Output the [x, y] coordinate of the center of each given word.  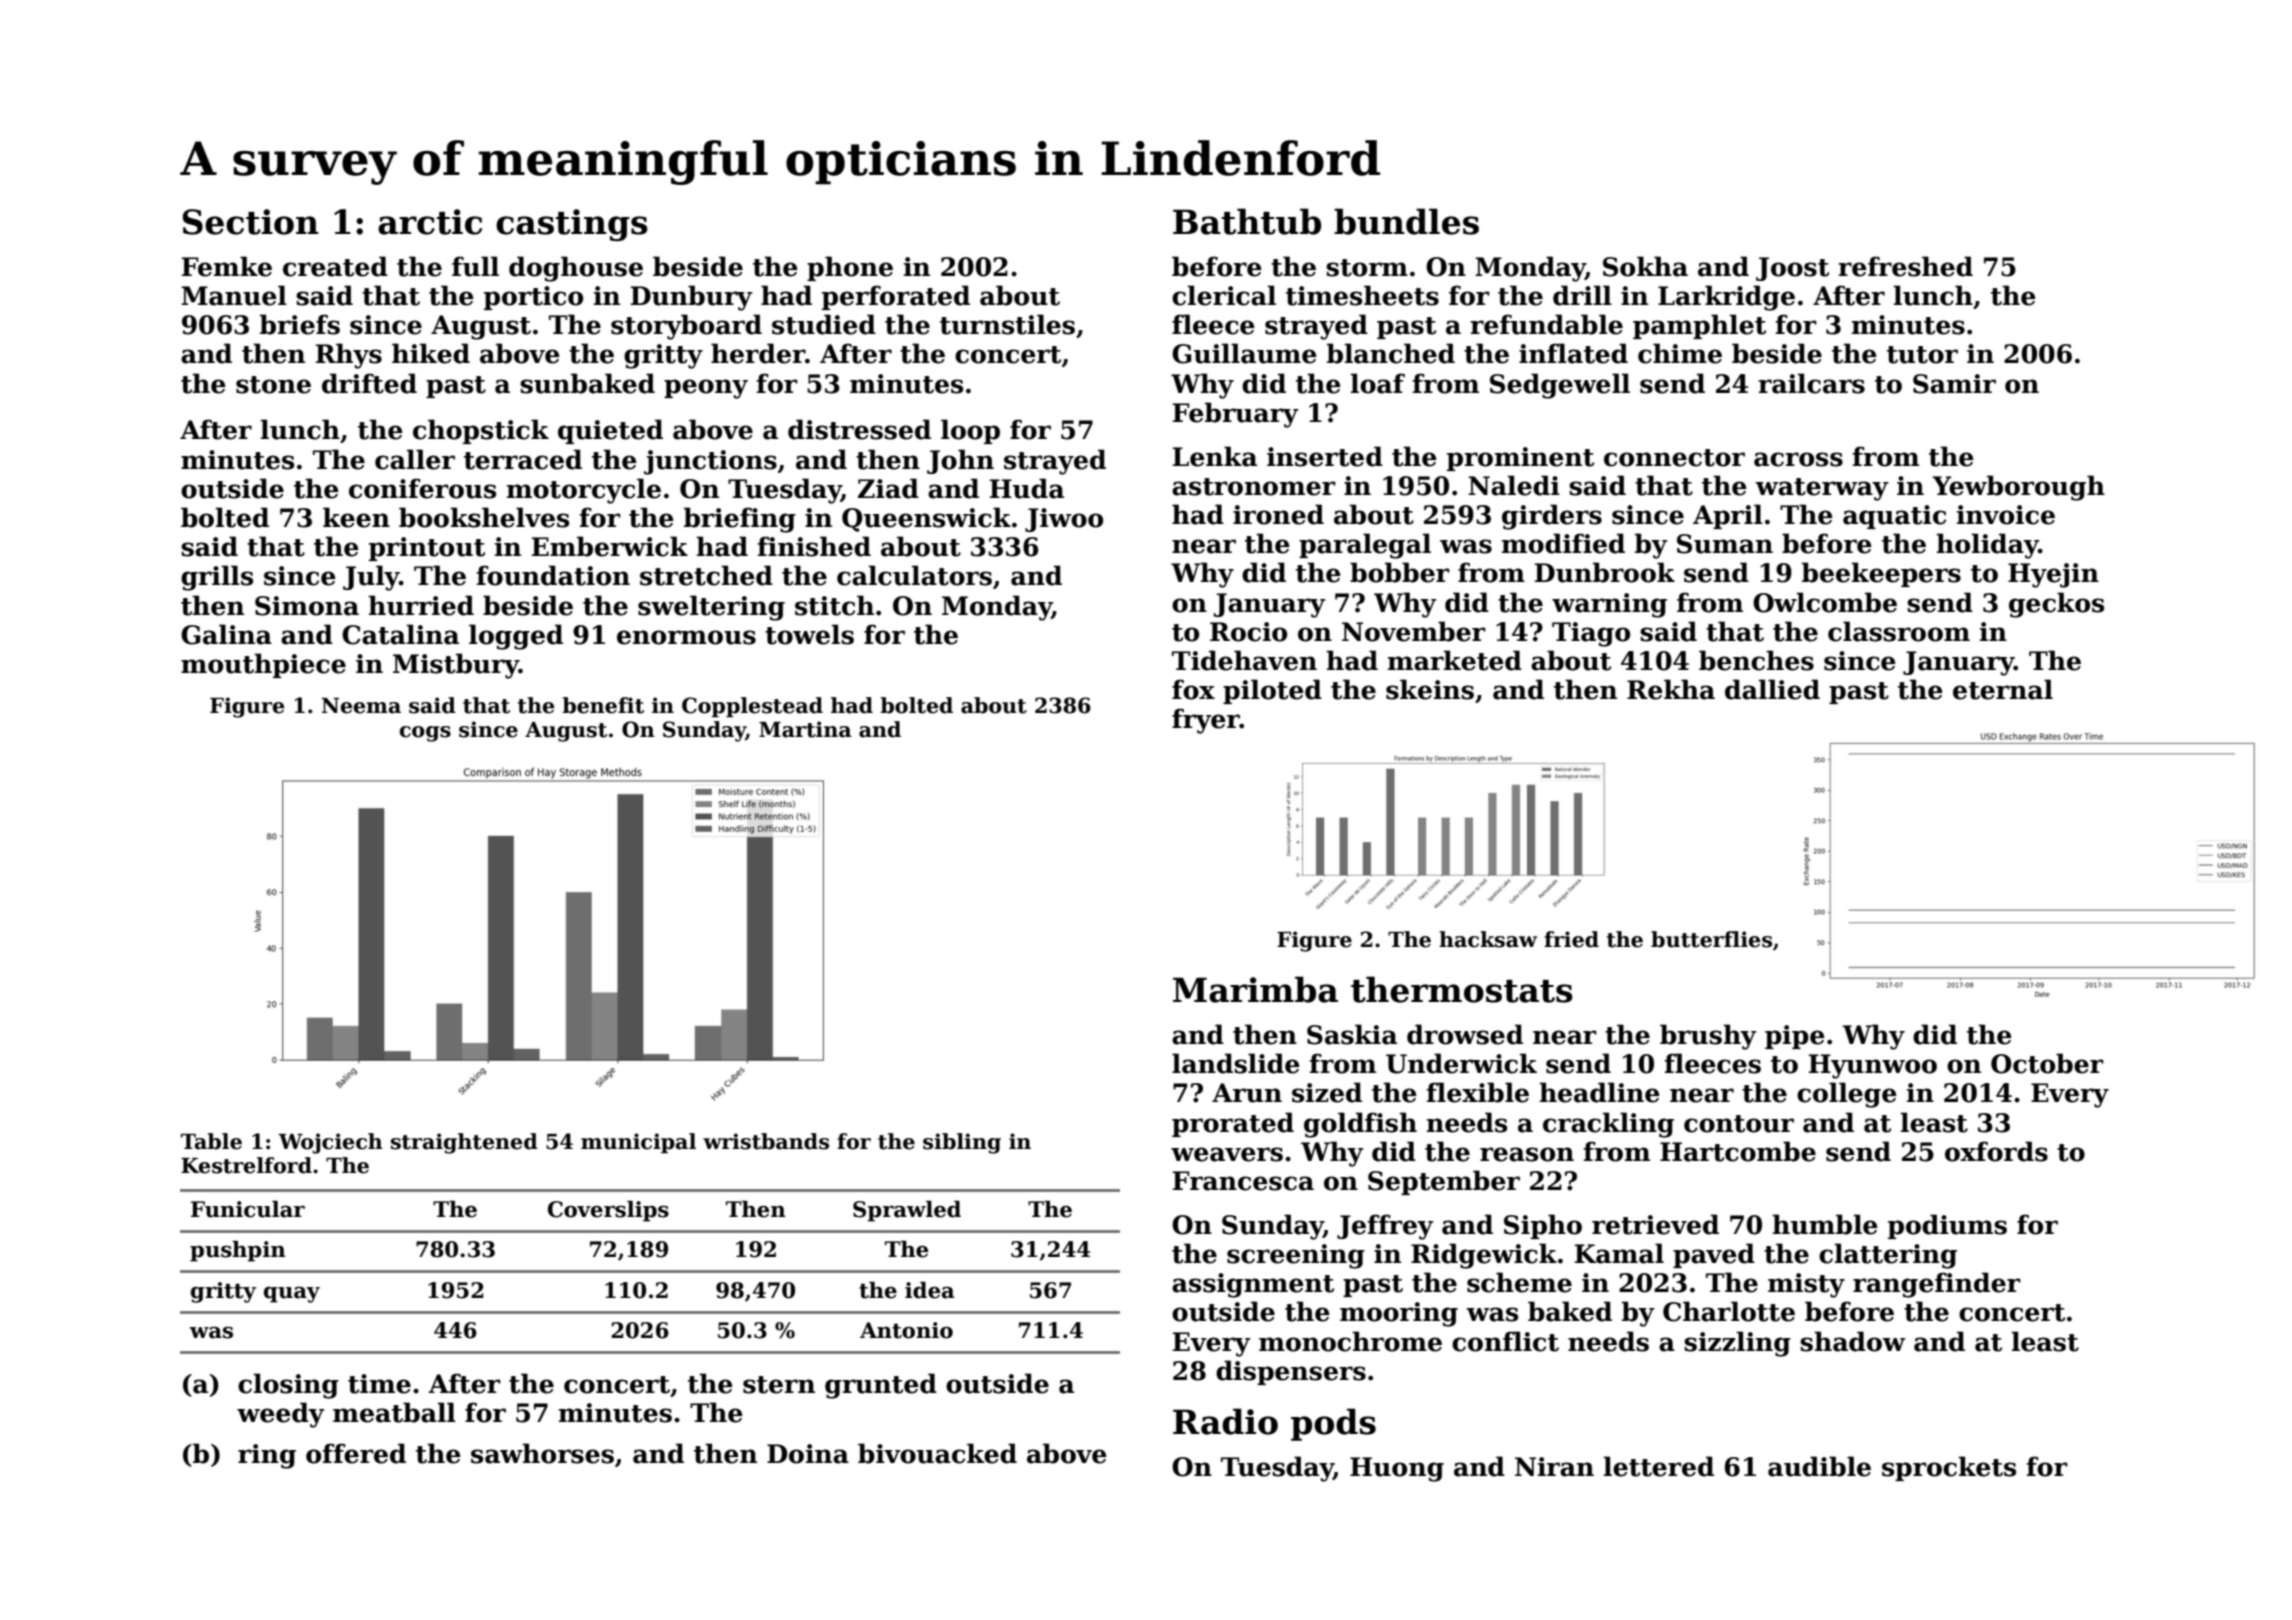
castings [572, 225]
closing [288, 1386]
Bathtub [1247, 221]
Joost [1792, 269]
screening [1296, 1256]
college [1847, 1095]
